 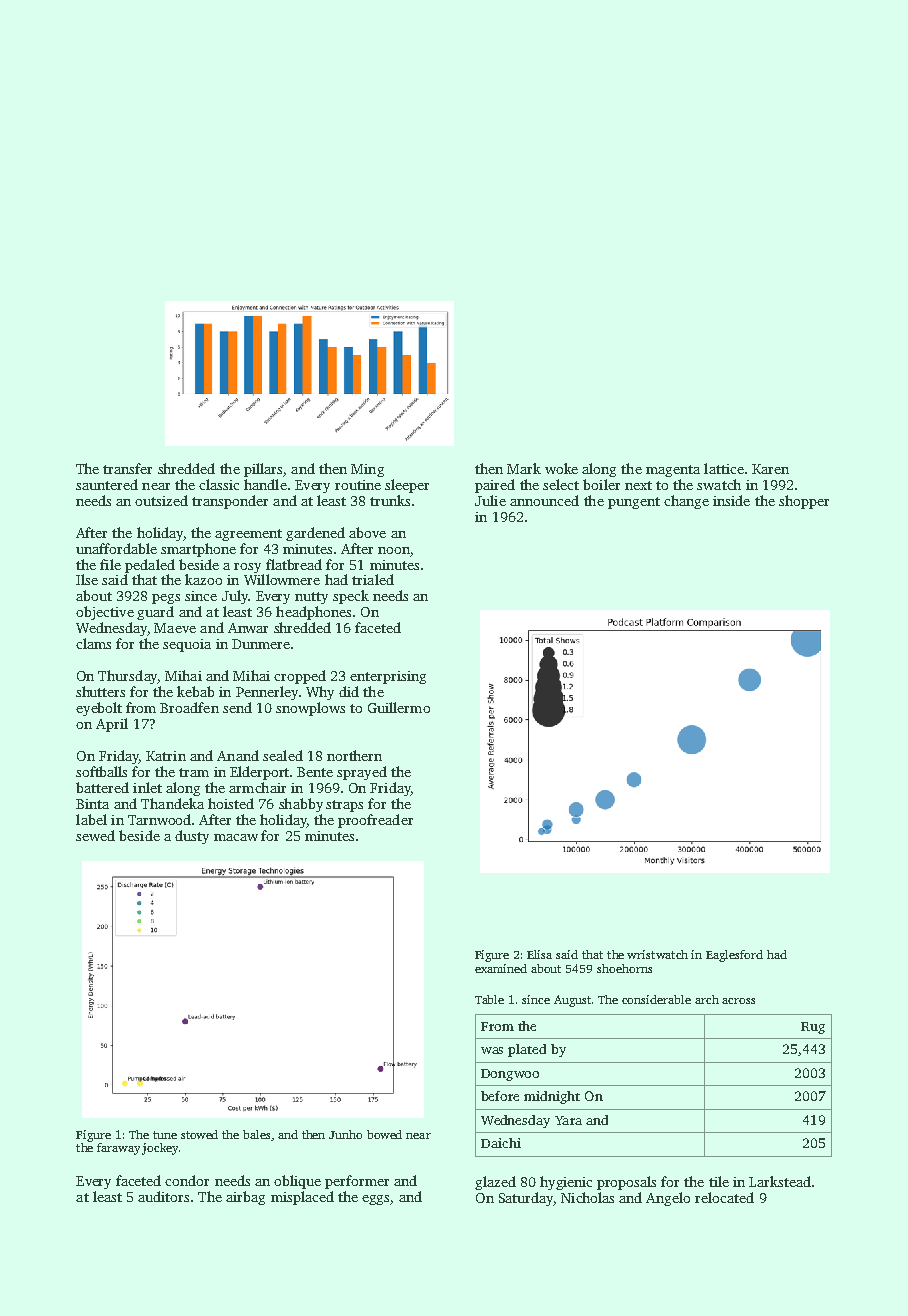 I want to click on examined, so click(x=501, y=968).
